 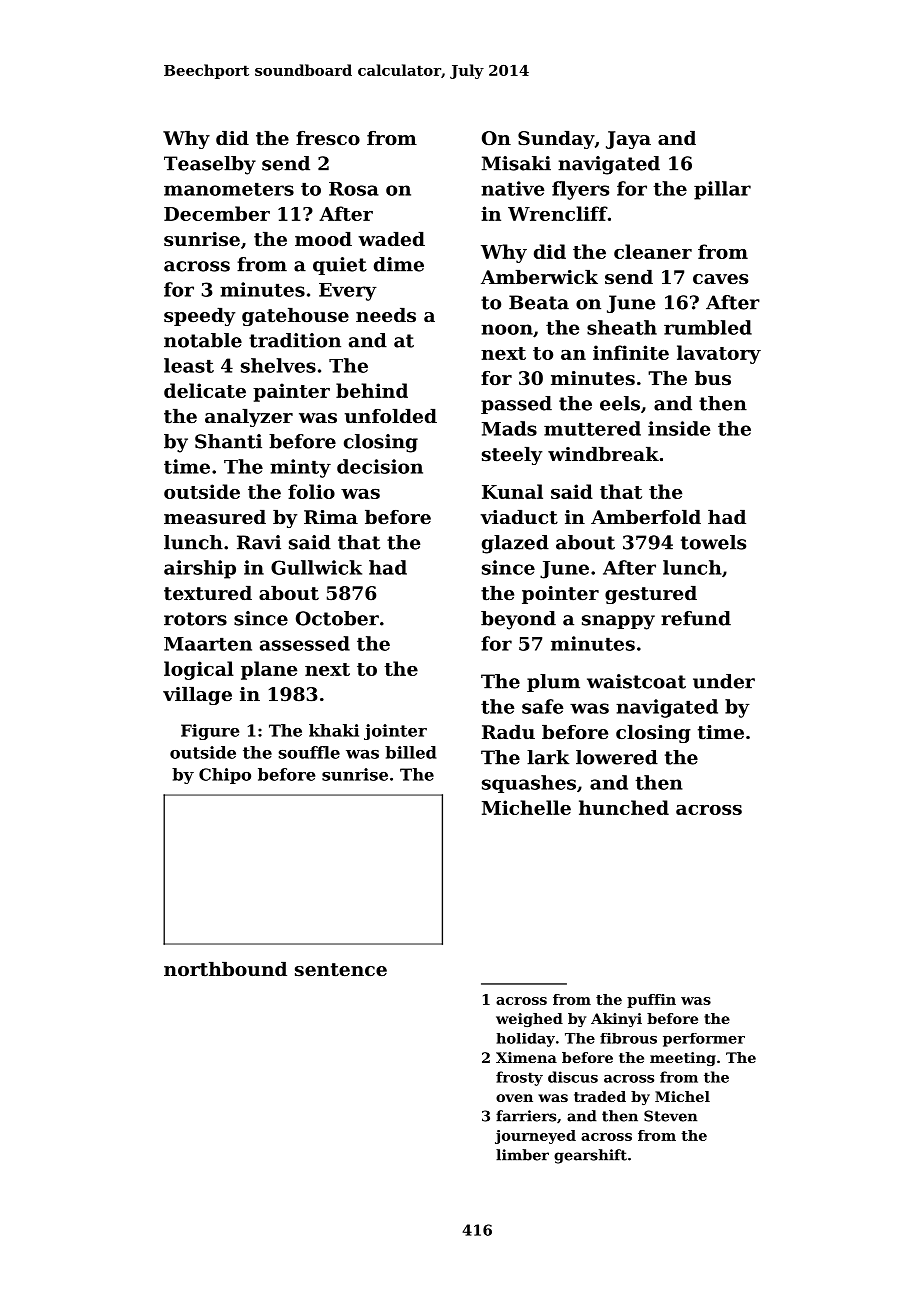 What do you see at coordinates (624, 807) in the screenshot?
I see `hunched` at bounding box center [624, 807].
